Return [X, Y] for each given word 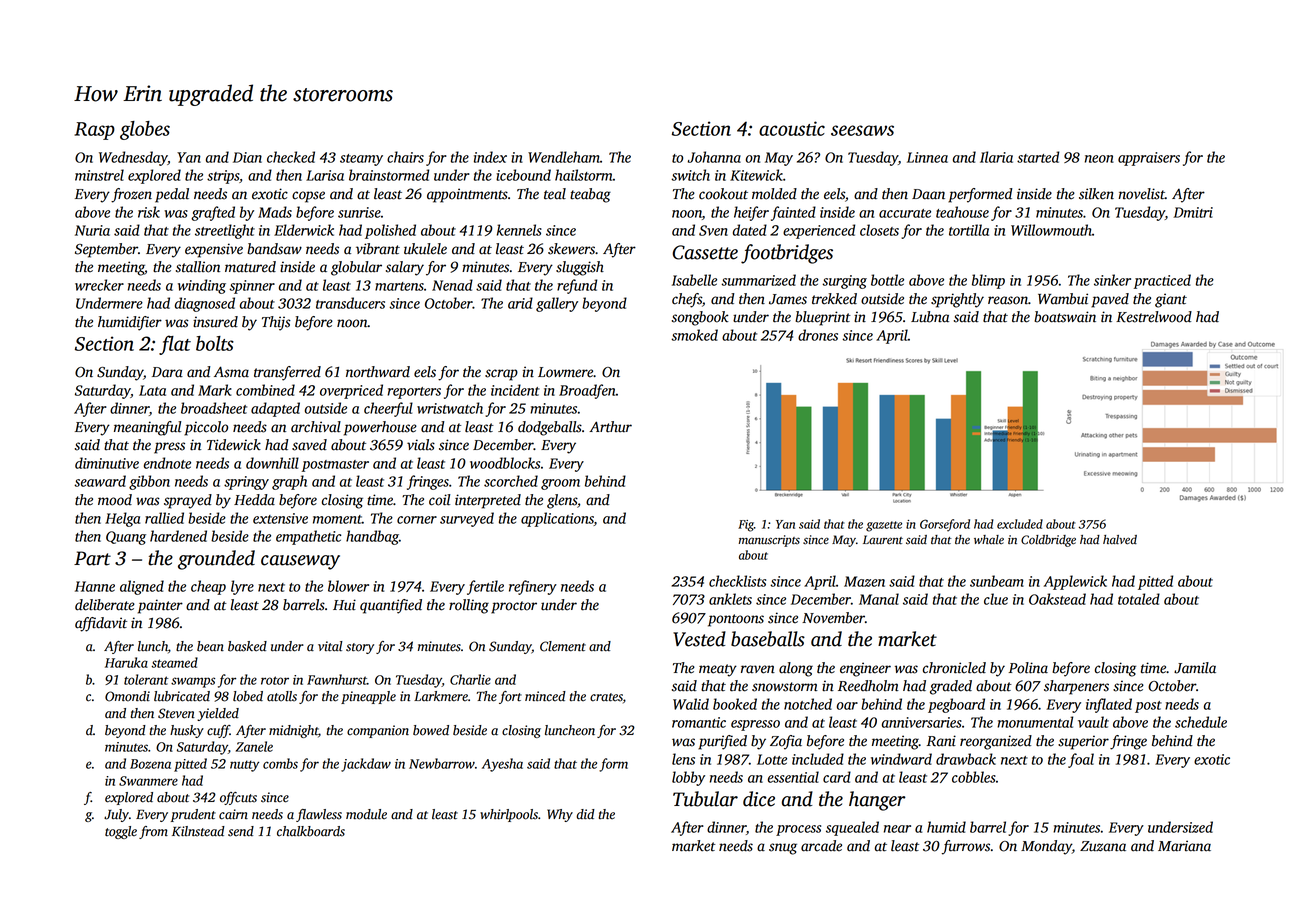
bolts [215, 343]
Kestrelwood [1154, 317]
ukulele [425, 249]
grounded [216, 560]
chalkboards [311, 831]
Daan [928, 194]
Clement [563, 646]
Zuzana [1103, 846]
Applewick [1075, 582]
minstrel [99, 175]
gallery [557, 304]
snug [783, 849]
